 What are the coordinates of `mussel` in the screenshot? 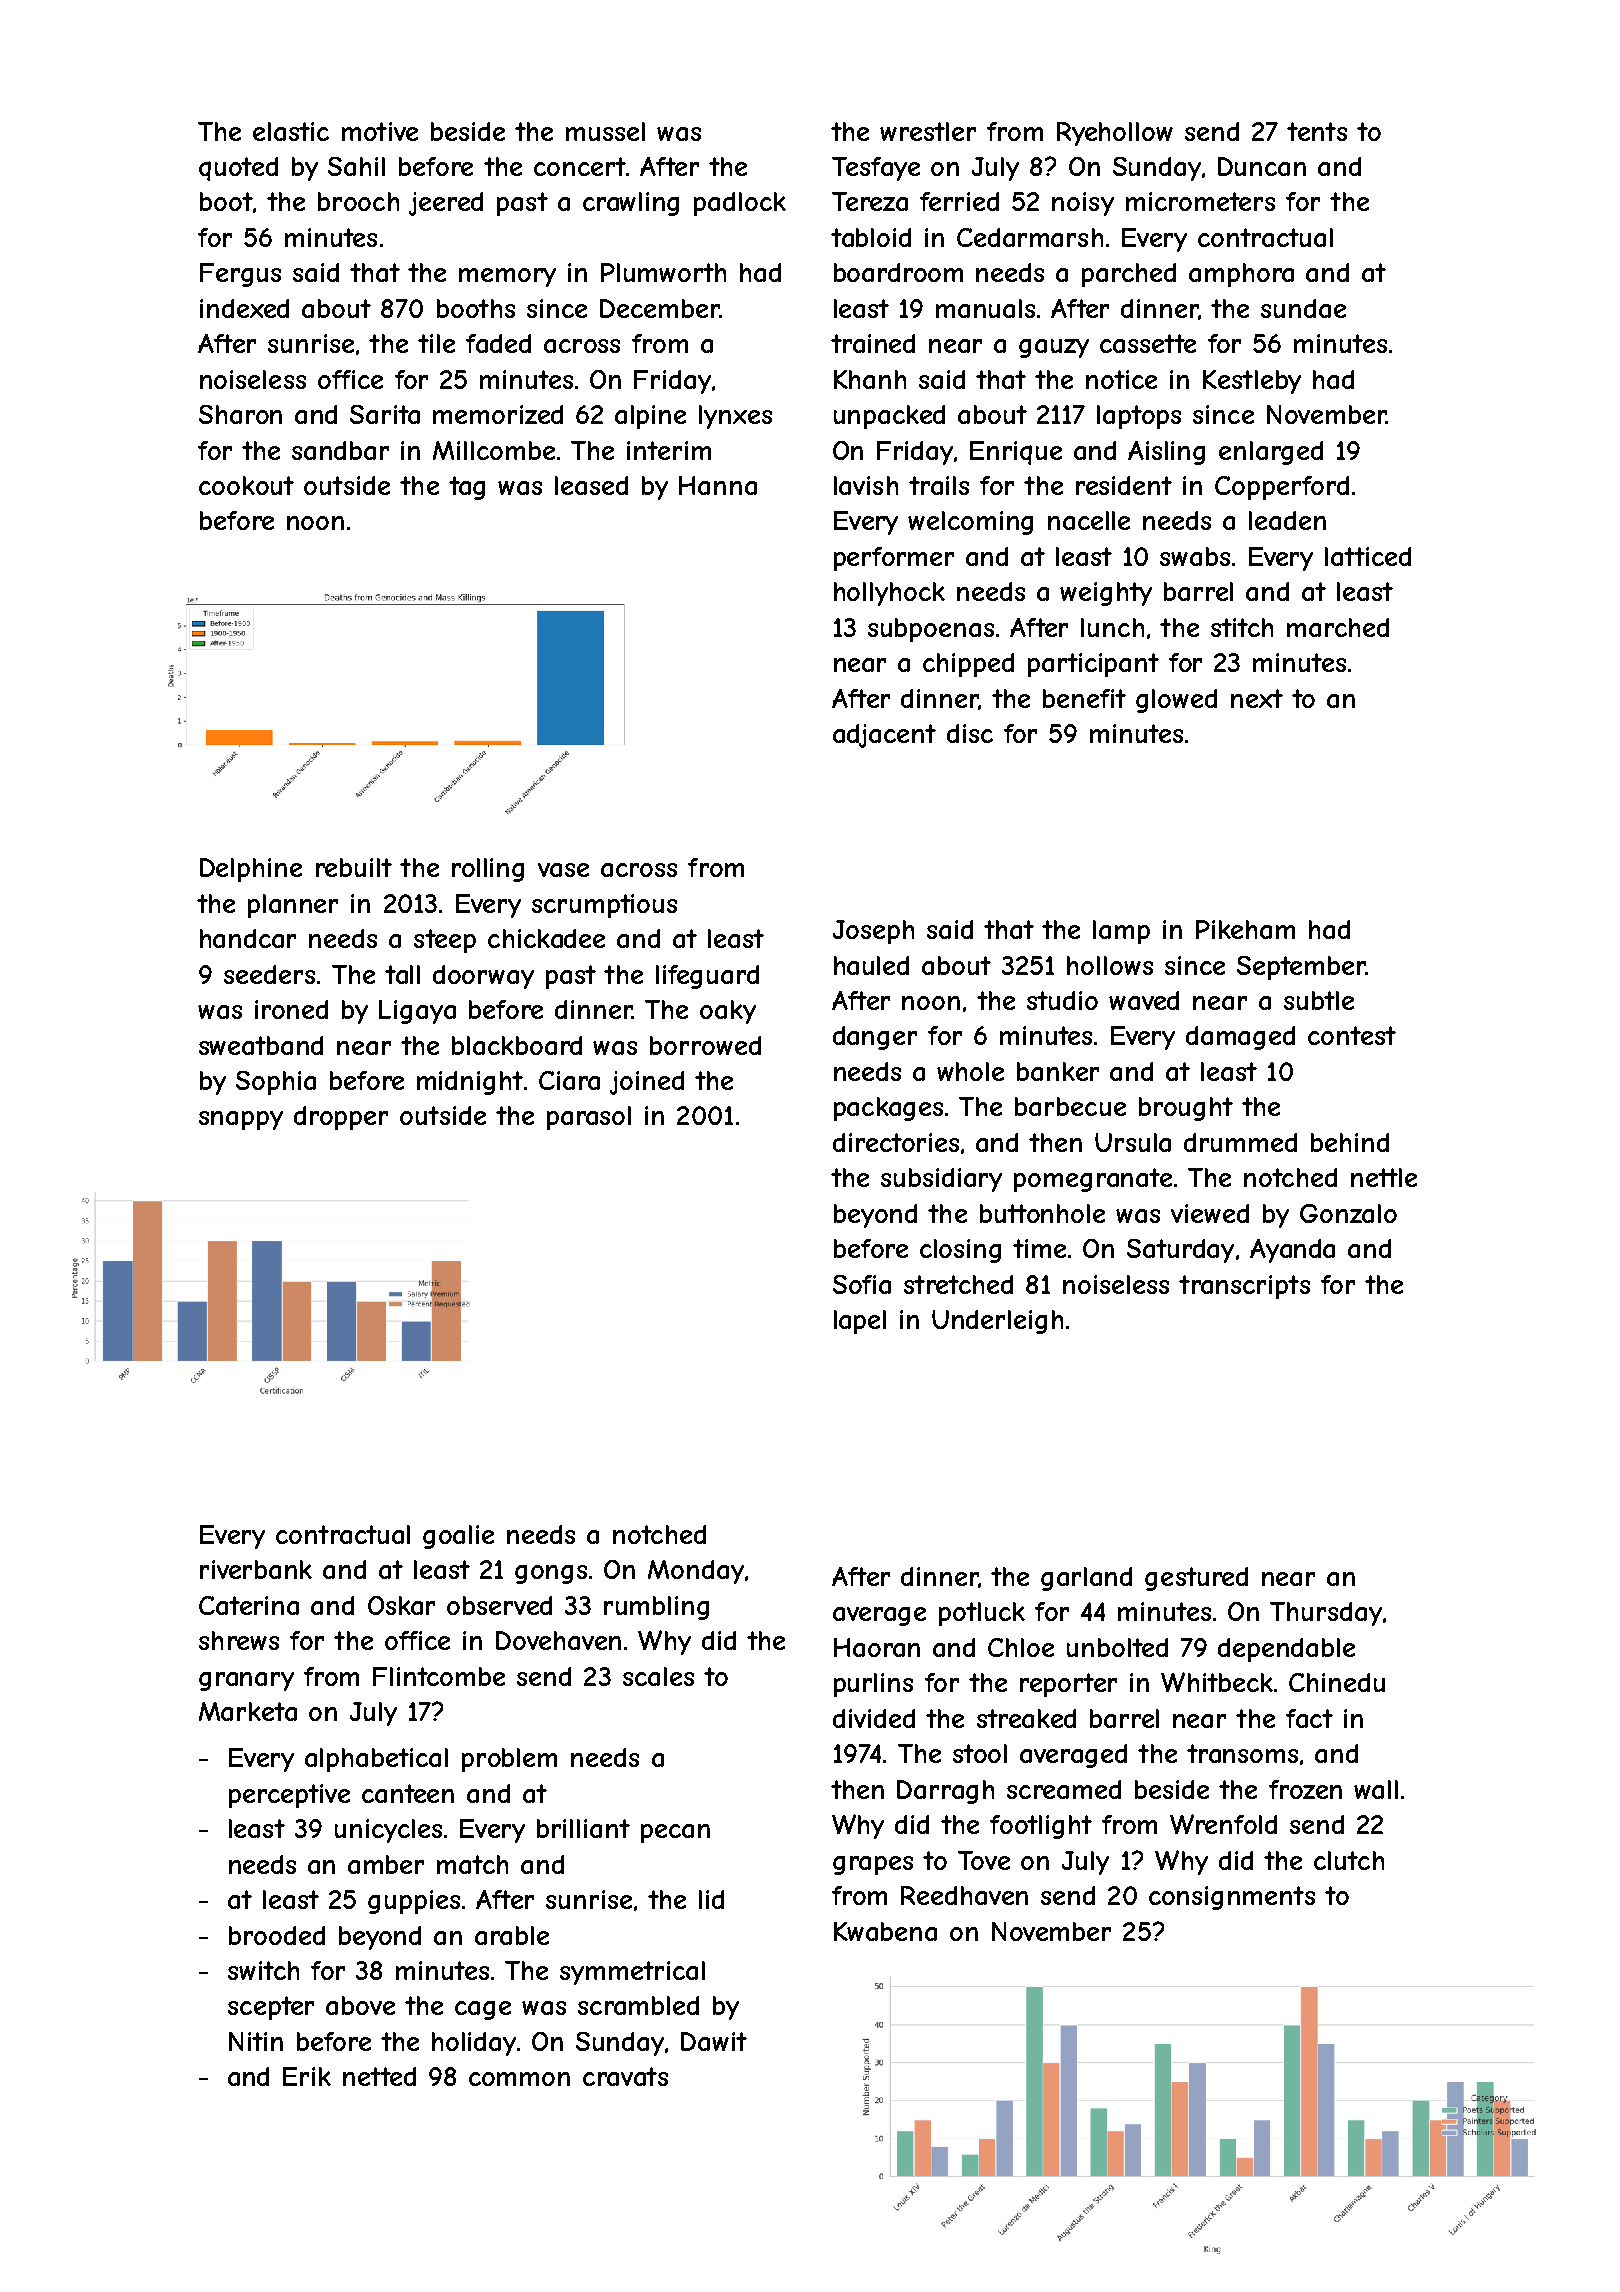 It's located at (605, 131).
